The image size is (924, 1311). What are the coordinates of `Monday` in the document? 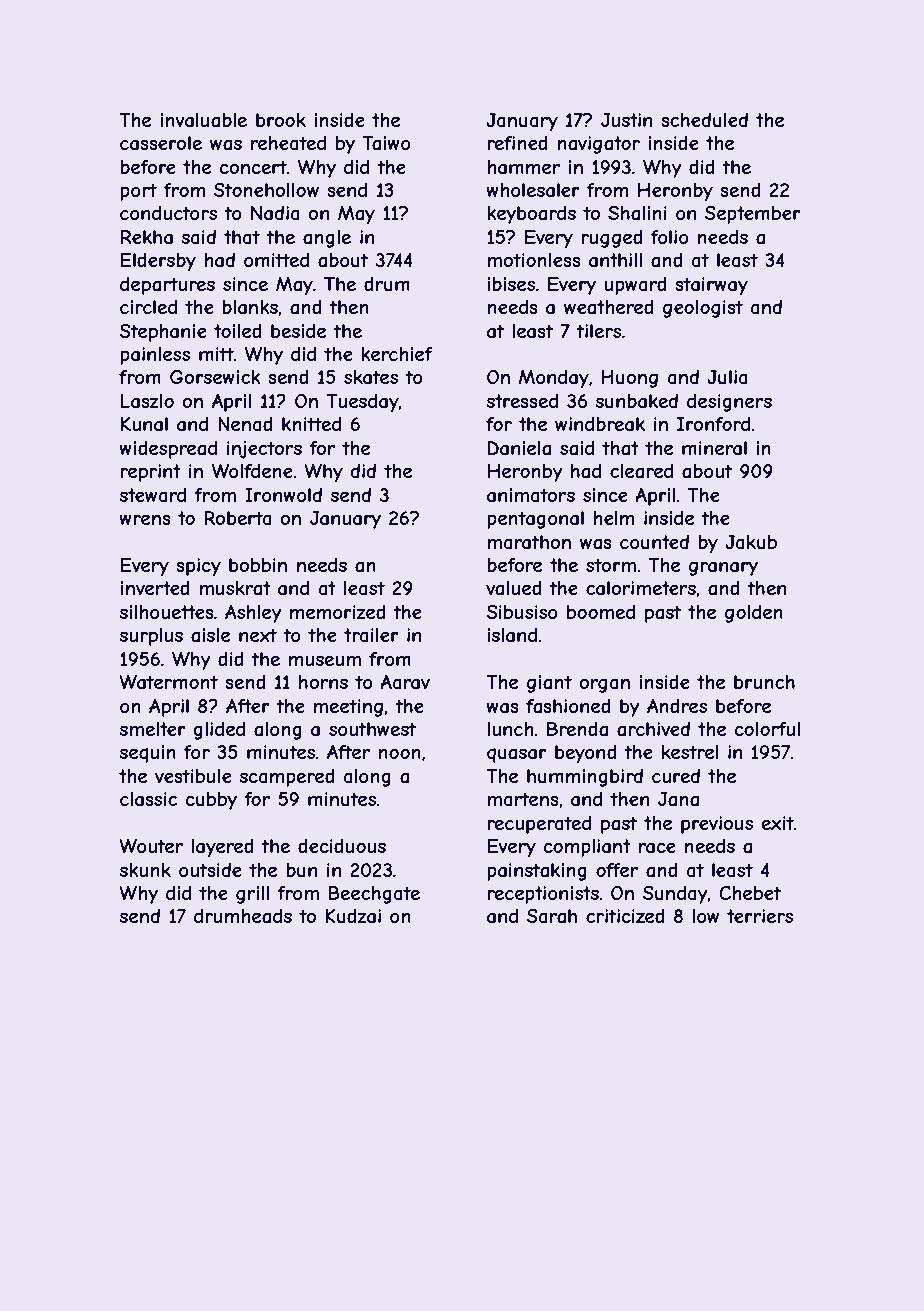 It's located at (554, 379).
